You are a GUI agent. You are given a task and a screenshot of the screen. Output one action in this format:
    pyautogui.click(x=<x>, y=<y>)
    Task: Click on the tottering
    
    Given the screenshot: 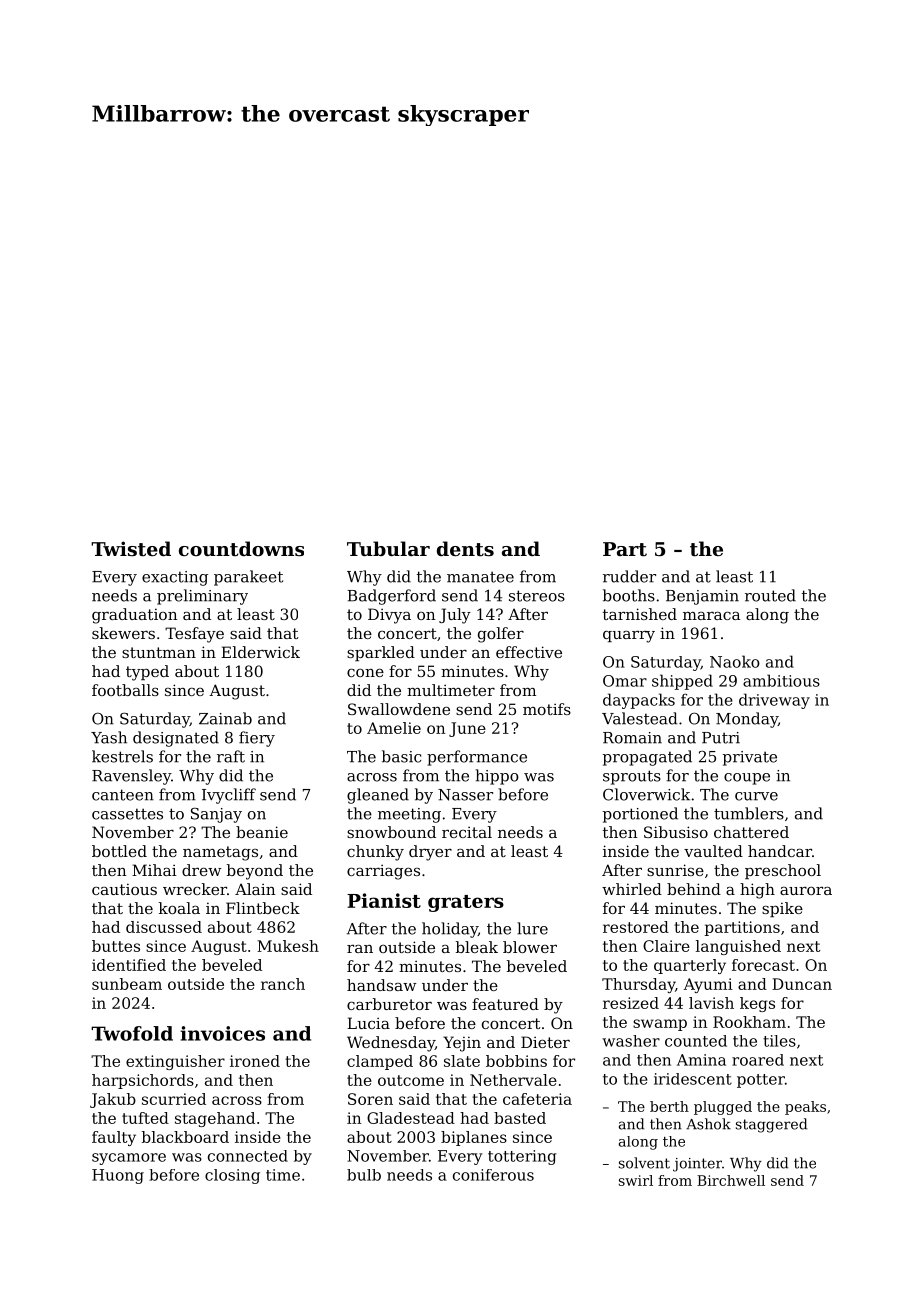 What is the action you would take?
    pyautogui.click(x=522, y=1157)
